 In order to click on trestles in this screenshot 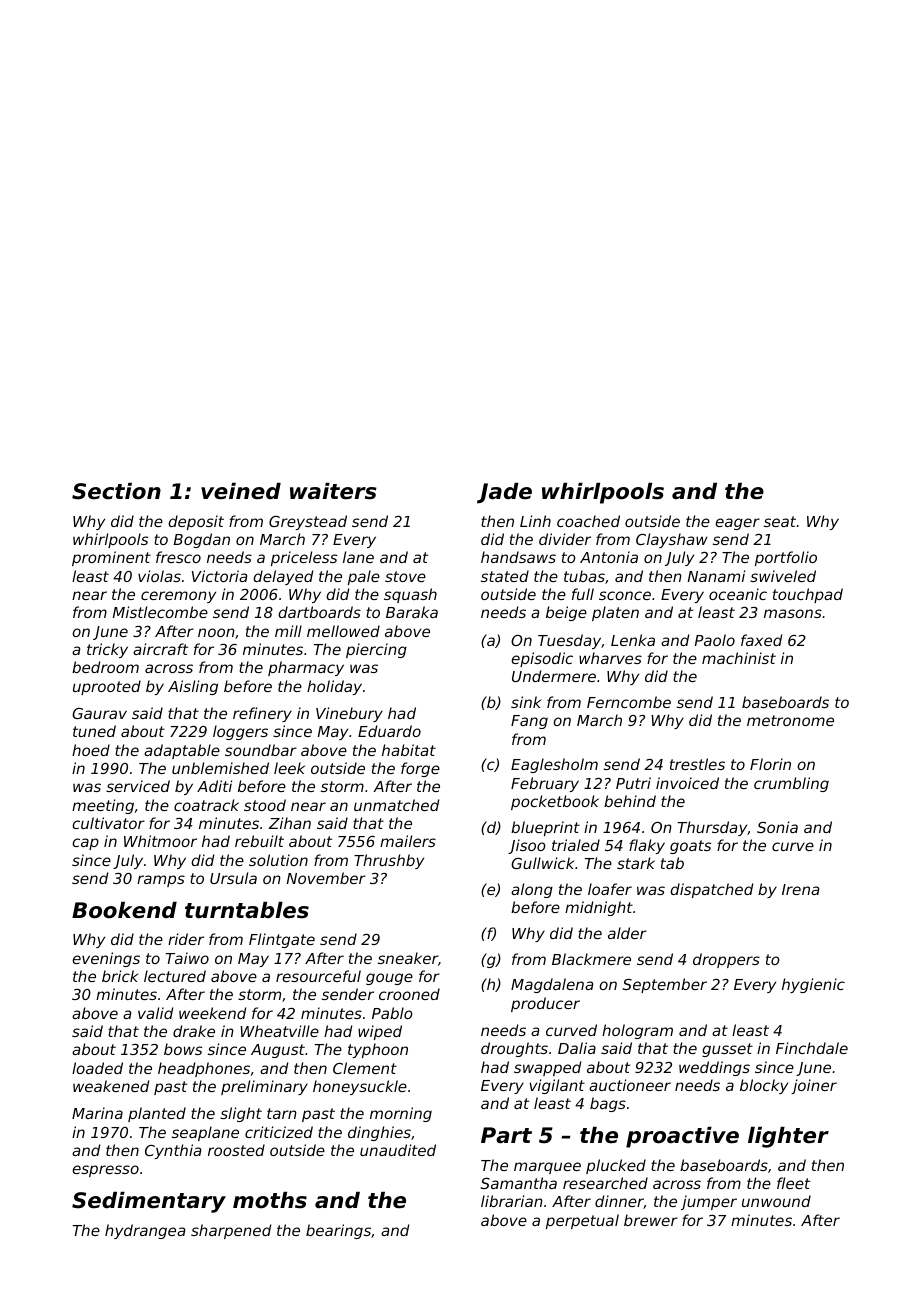, I will do `click(697, 764)`.
